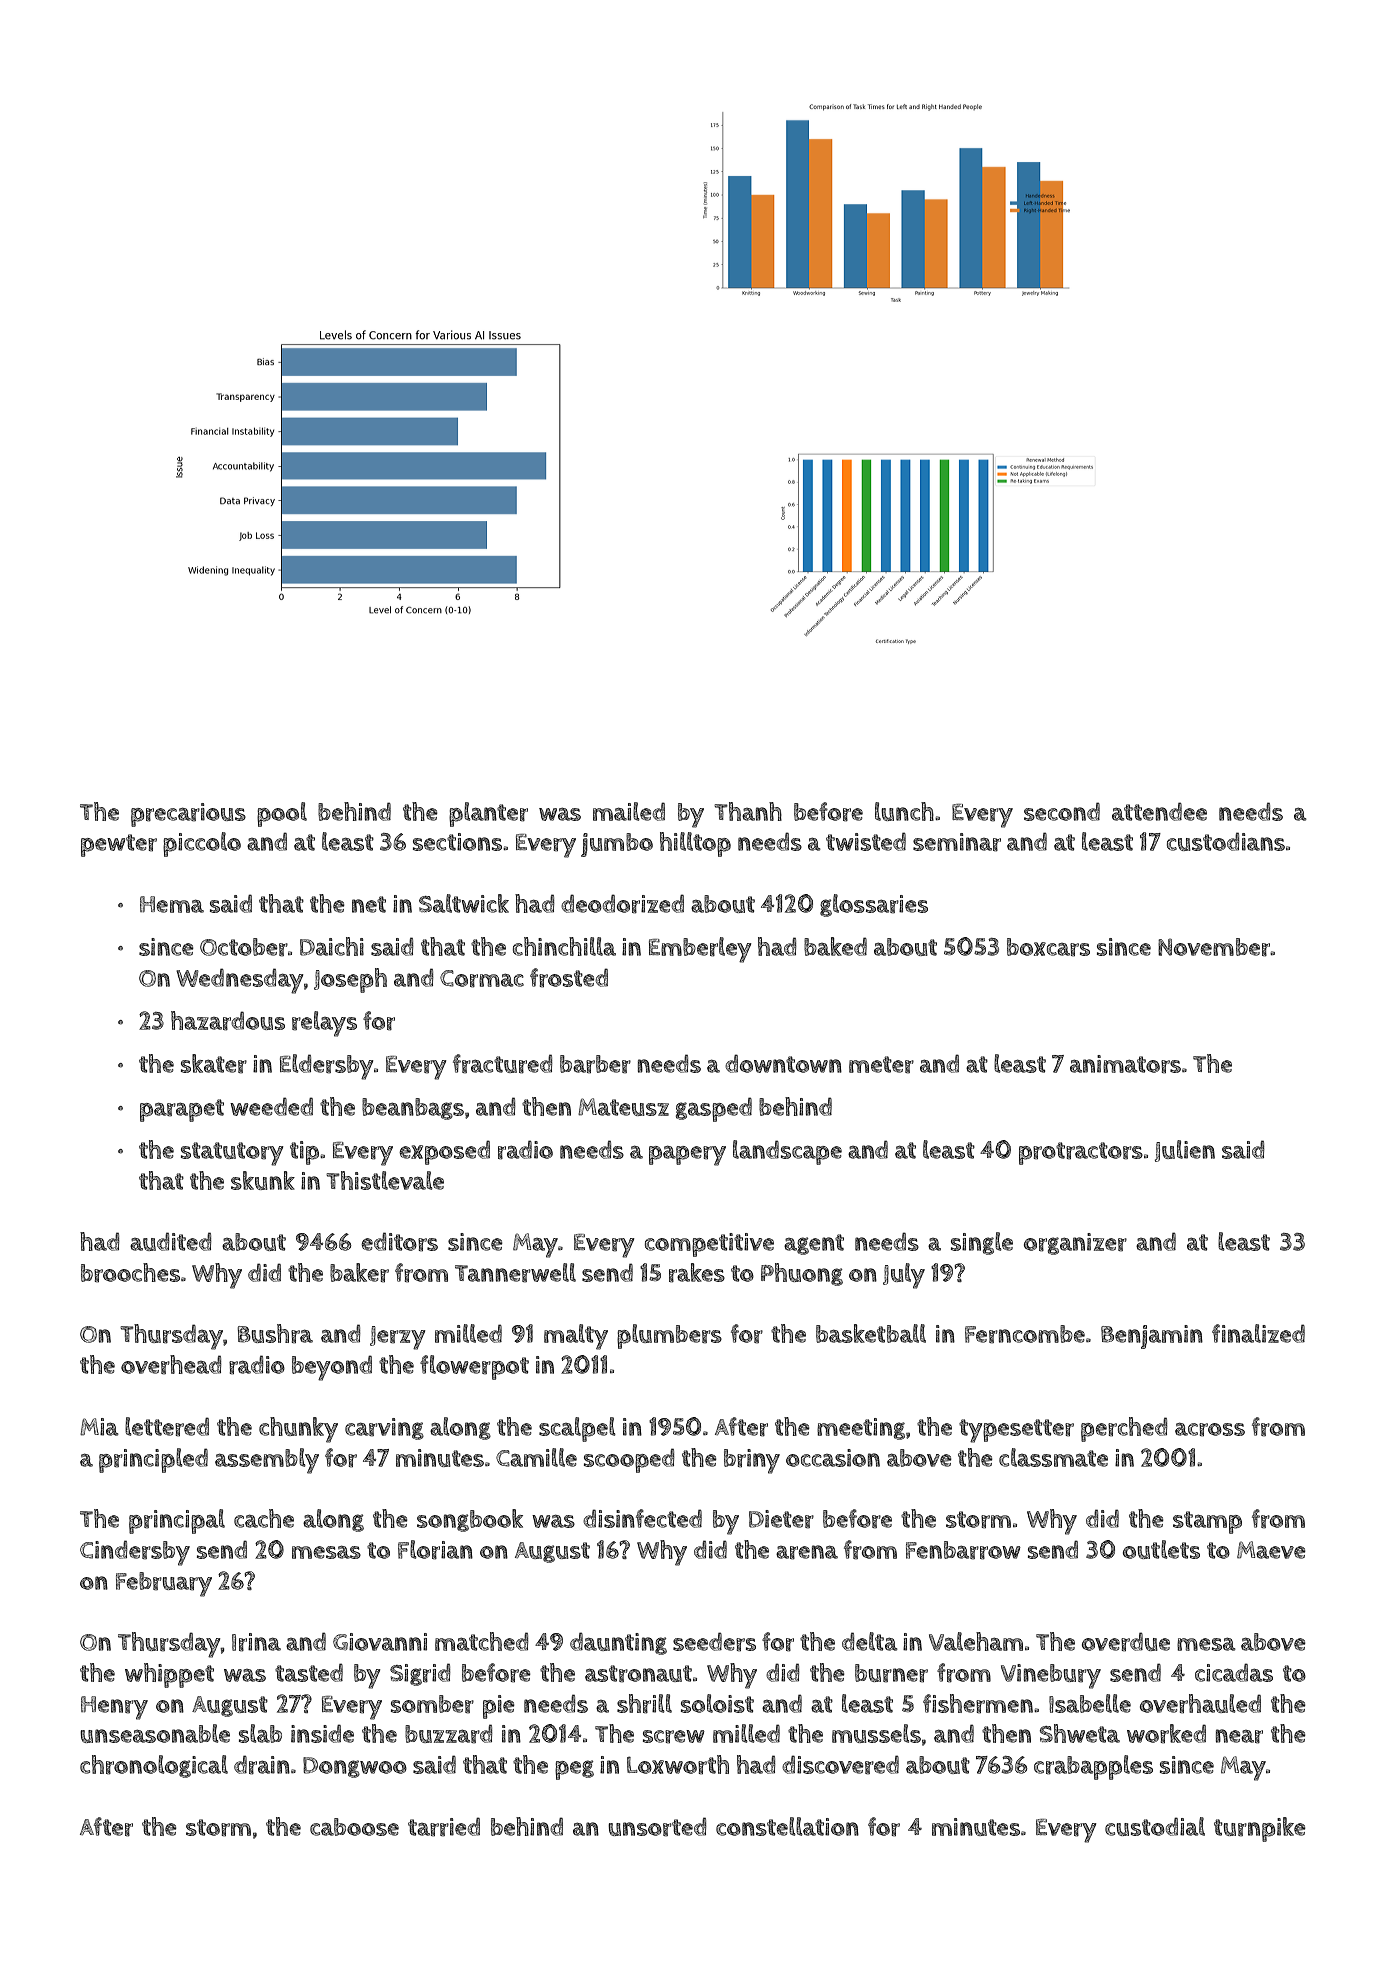 Image resolution: width=1386 pixels, height=1969 pixels. Describe the element at coordinates (354, 1827) in the document. I see `caboose` at that location.
